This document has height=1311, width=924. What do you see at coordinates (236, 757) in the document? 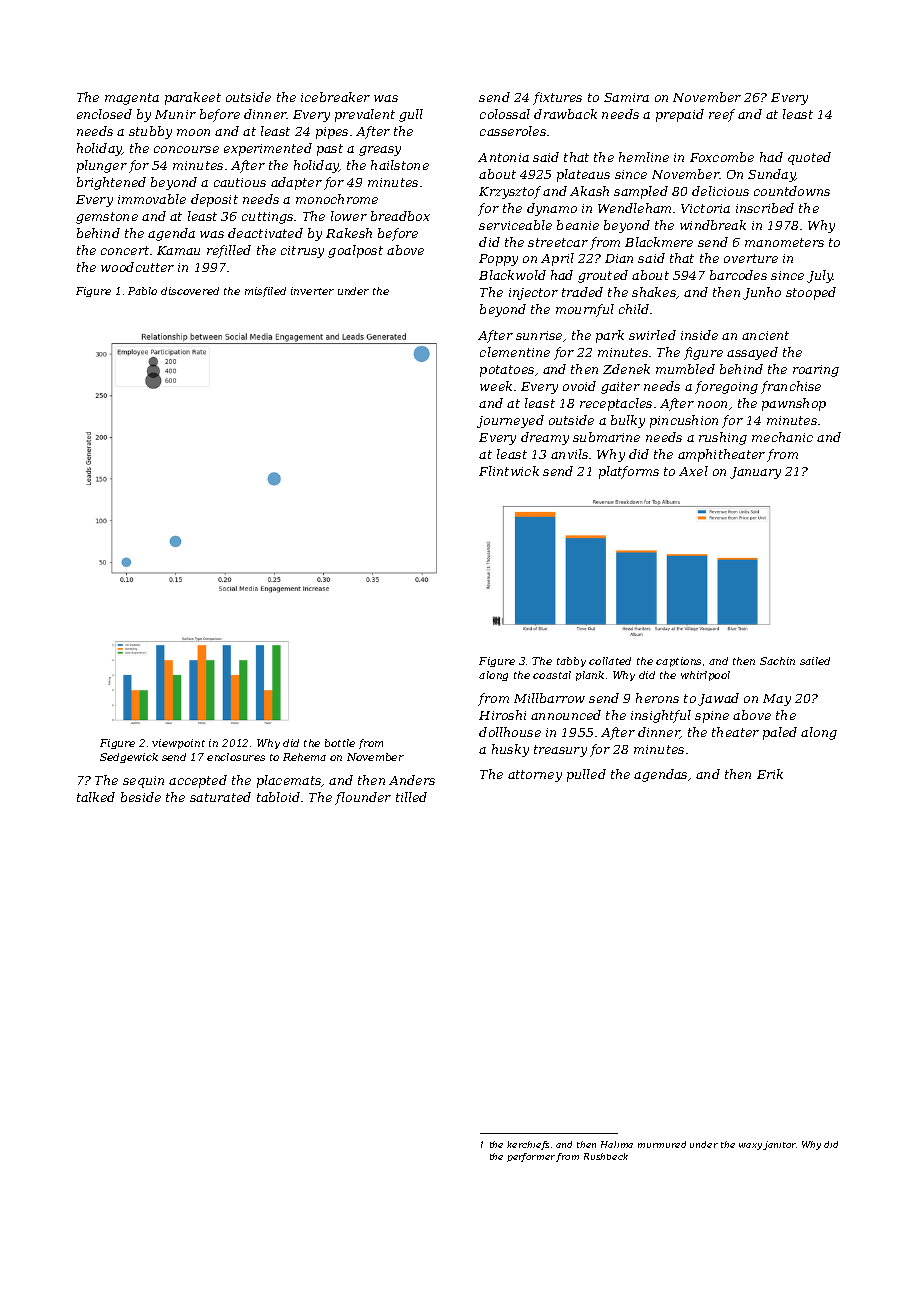
I see `enclosures` at bounding box center [236, 757].
